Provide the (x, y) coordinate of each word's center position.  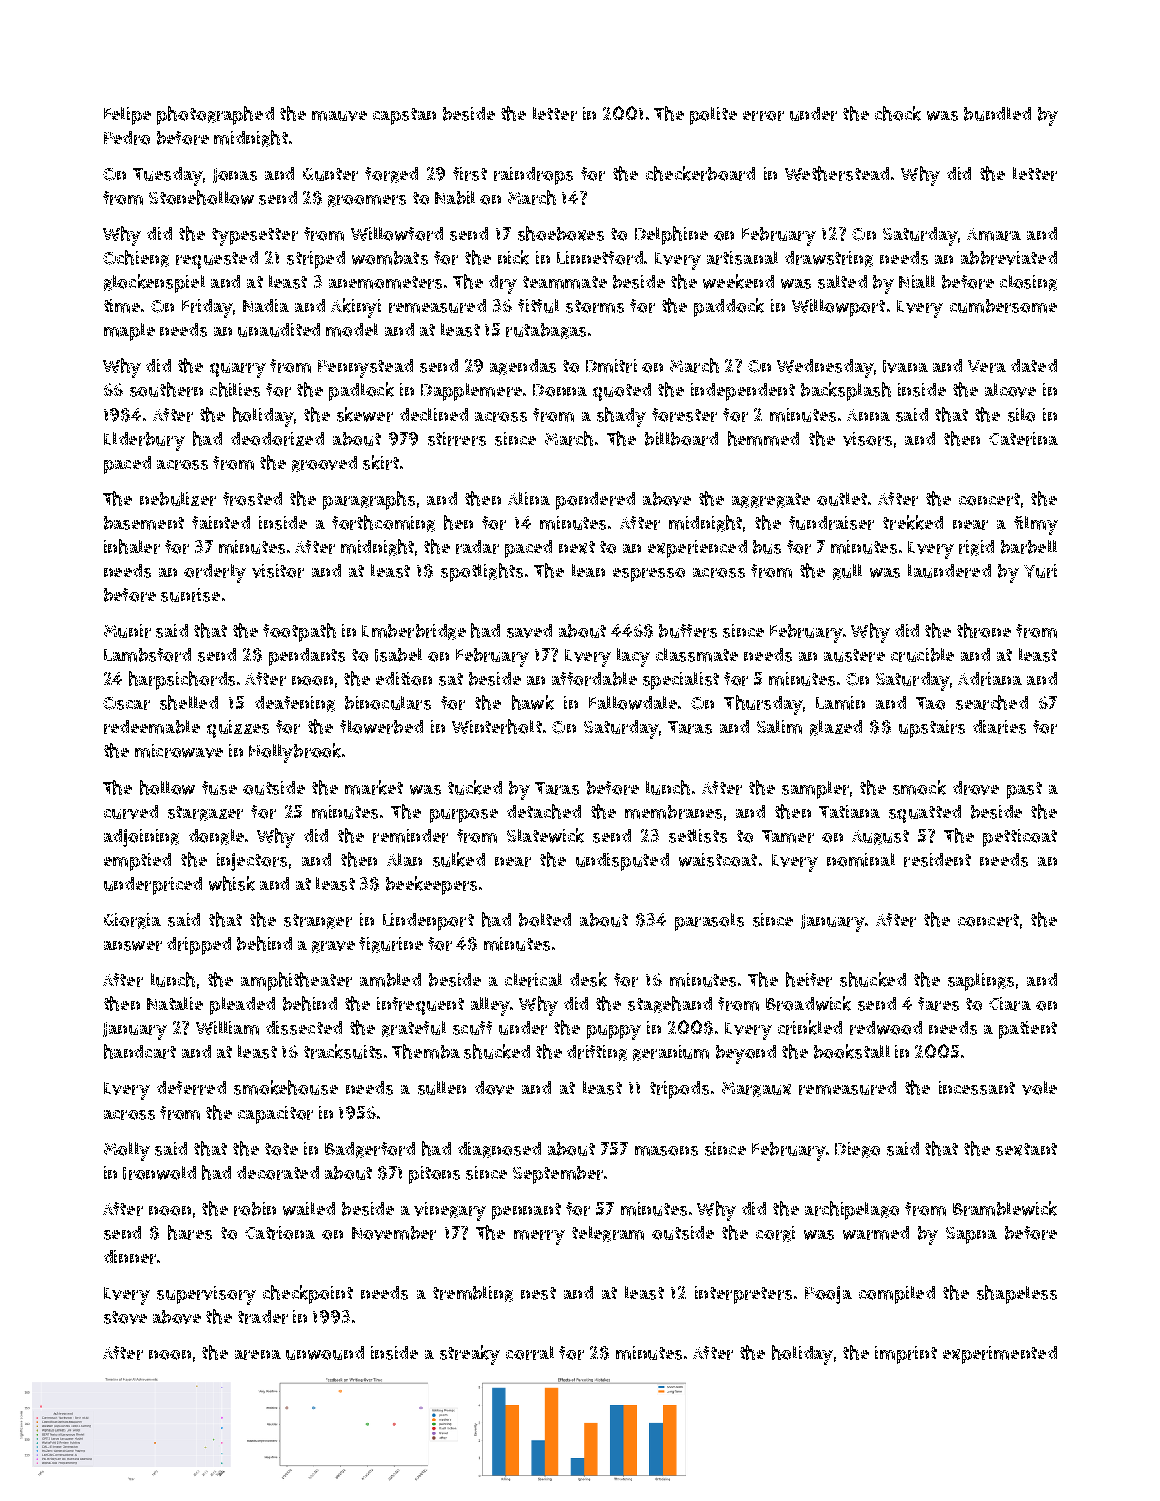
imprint (906, 1355)
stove (125, 1317)
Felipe (127, 116)
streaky (470, 1355)
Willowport (838, 308)
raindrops (533, 176)
